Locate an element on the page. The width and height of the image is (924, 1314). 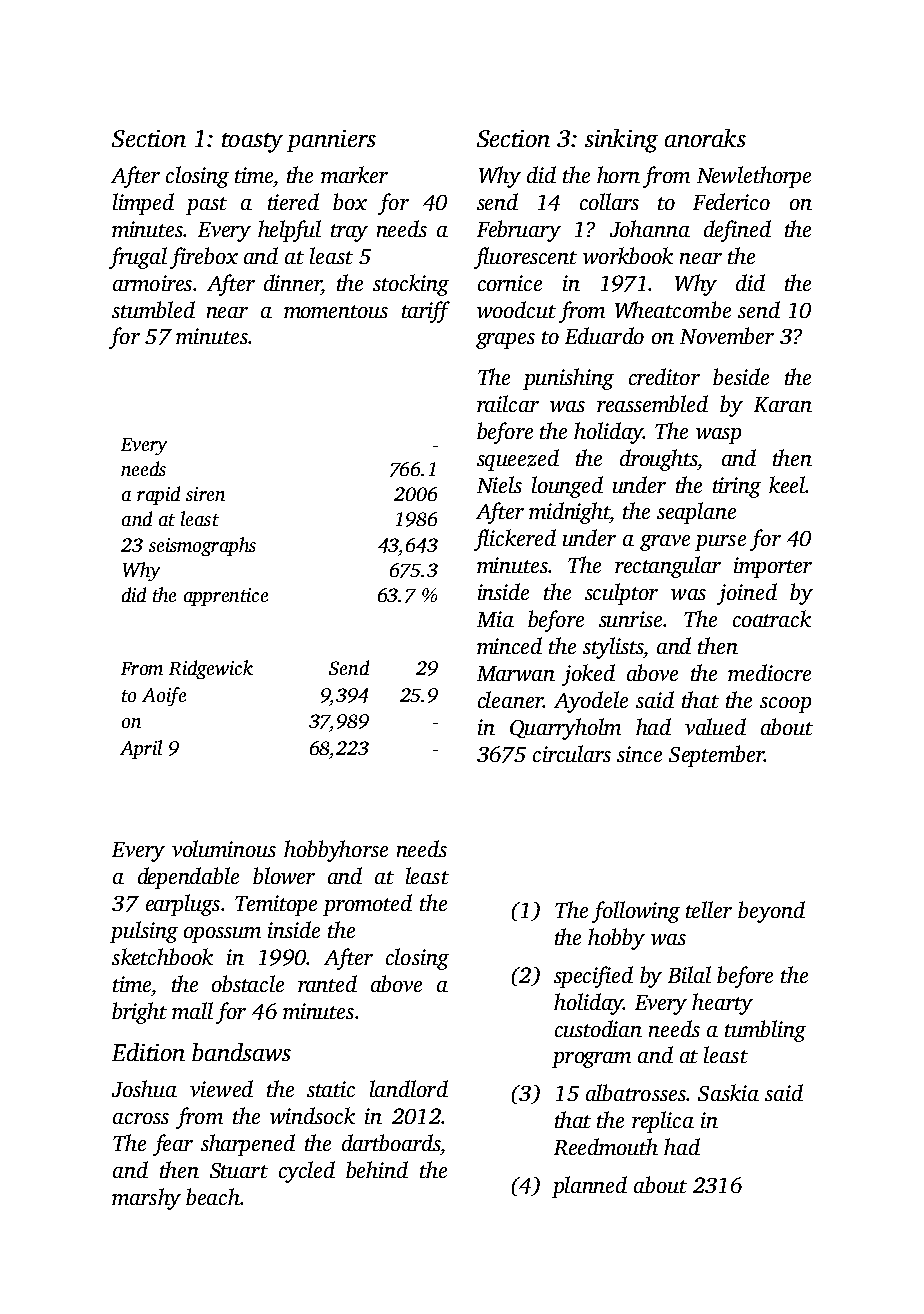
sinking is located at coordinates (621, 141).
